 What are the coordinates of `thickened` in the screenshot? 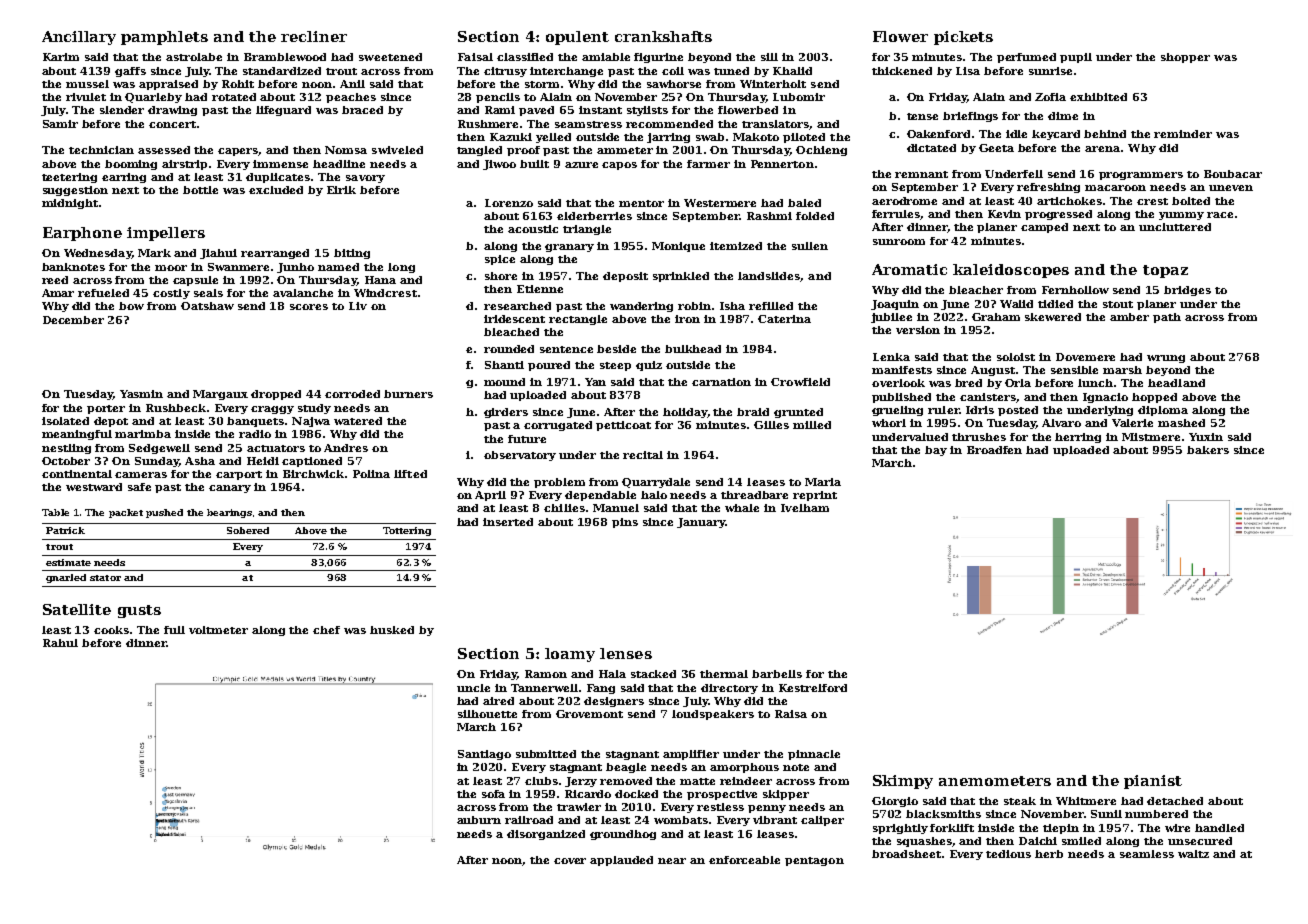 It's located at (902, 71).
